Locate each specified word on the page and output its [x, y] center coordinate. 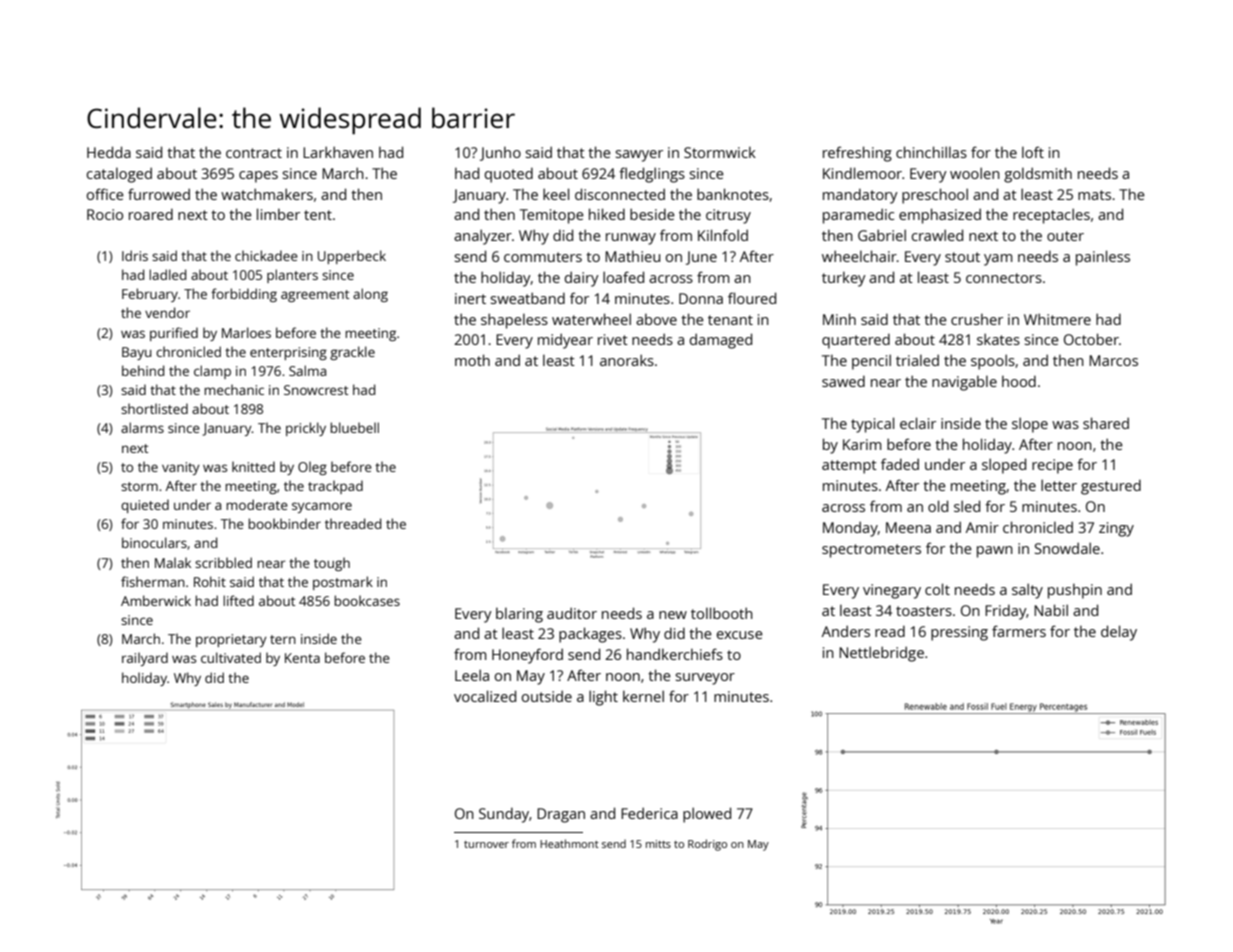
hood [1019, 381]
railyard [145, 659]
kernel [643, 696]
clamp [212, 372]
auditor [572, 613]
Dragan [561, 815]
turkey [844, 279]
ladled [167, 274]
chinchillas [931, 152]
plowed [707, 815]
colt [937, 589]
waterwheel [591, 319]
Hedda [109, 152]
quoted [508, 175]
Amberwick [156, 600]
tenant [730, 320]
